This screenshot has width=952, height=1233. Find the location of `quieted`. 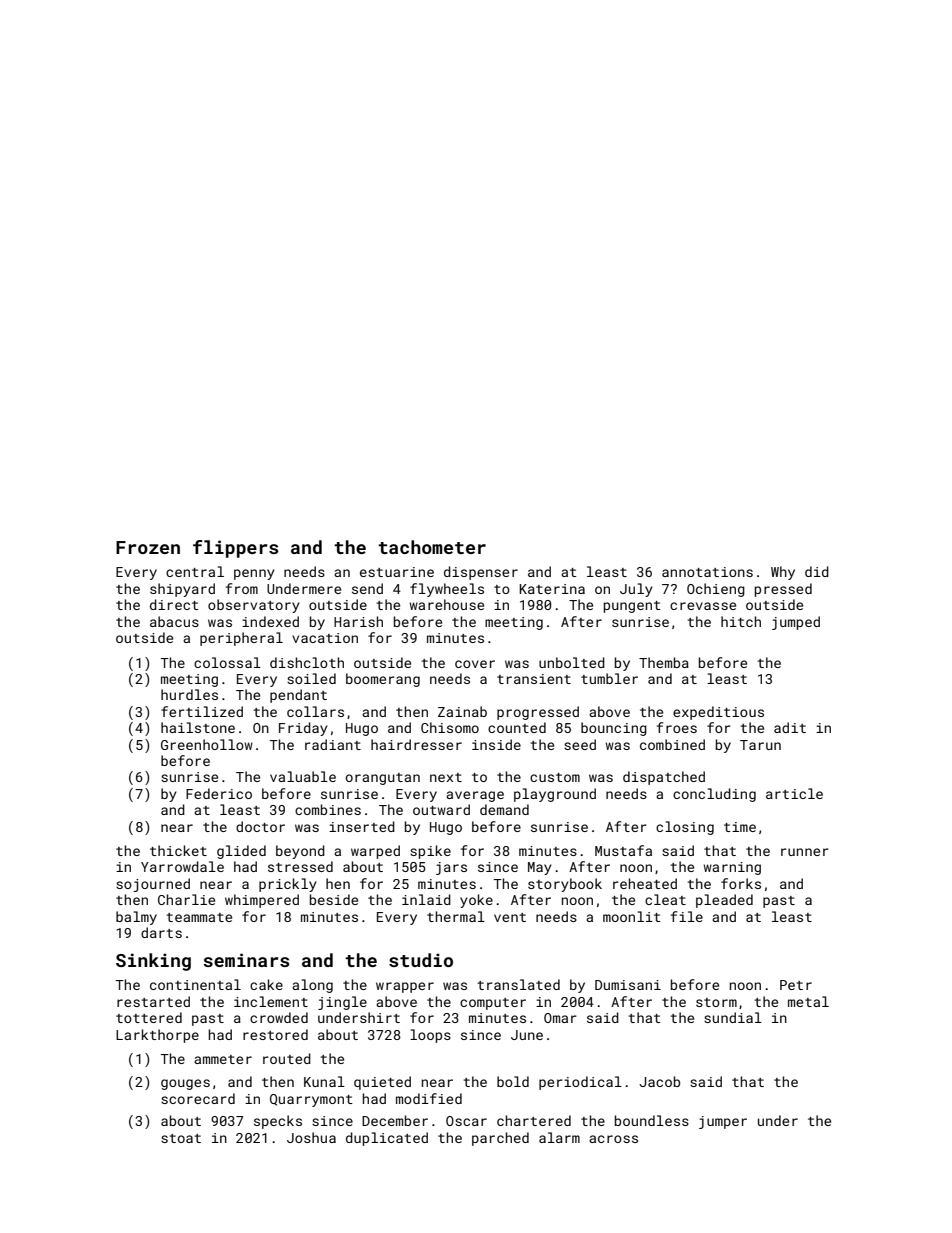

quieted is located at coordinates (382, 1083).
